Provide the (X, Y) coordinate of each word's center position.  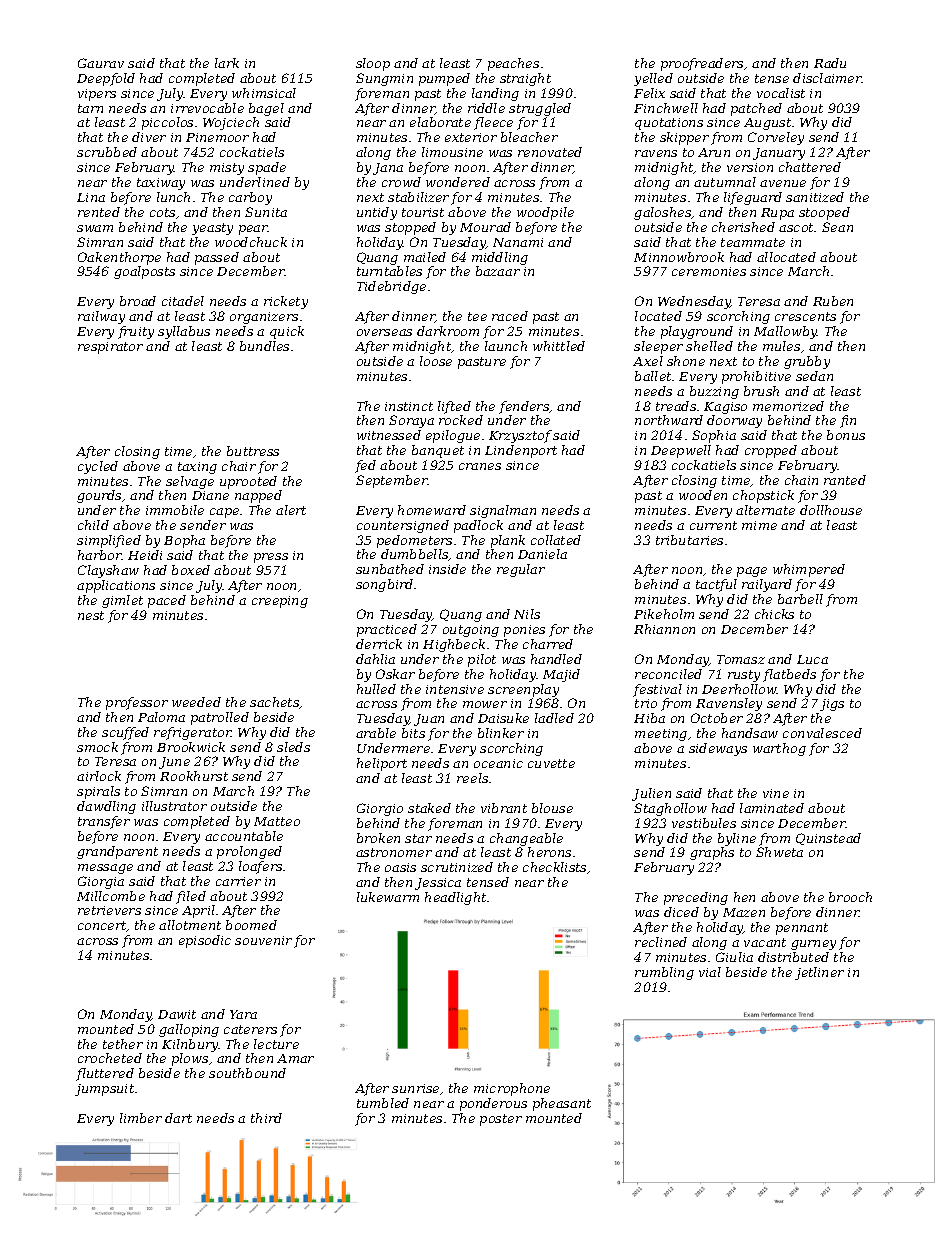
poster (501, 1120)
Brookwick (191, 747)
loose (436, 361)
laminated (772, 808)
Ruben (833, 301)
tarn (90, 108)
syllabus (184, 332)
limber (141, 1118)
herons (549, 852)
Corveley (776, 138)
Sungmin (384, 79)
